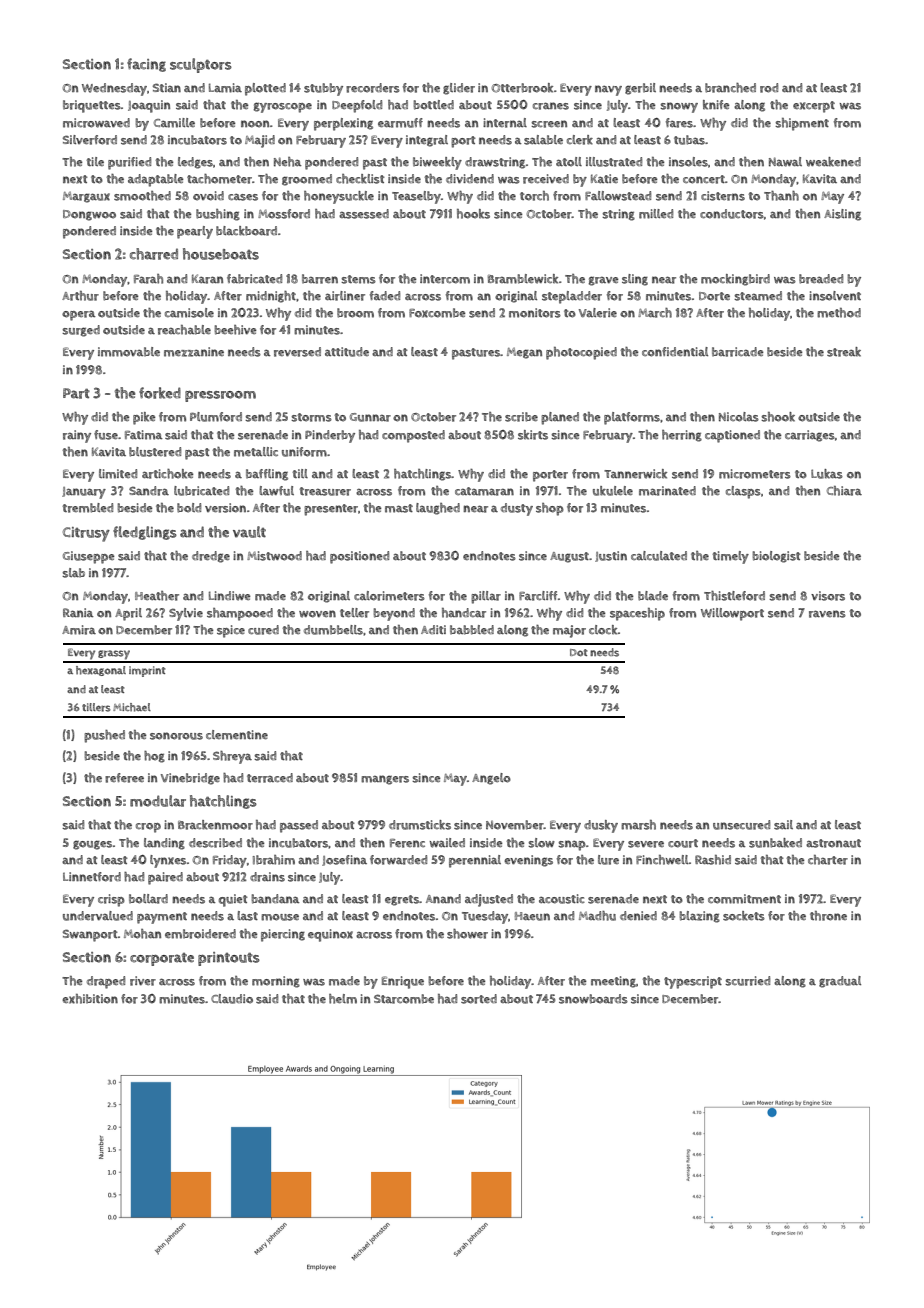 The height and width of the page is (1308, 924). What do you see at coordinates (747, 981) in the page?
I see `scurried` at bounding box center [747, 981].
